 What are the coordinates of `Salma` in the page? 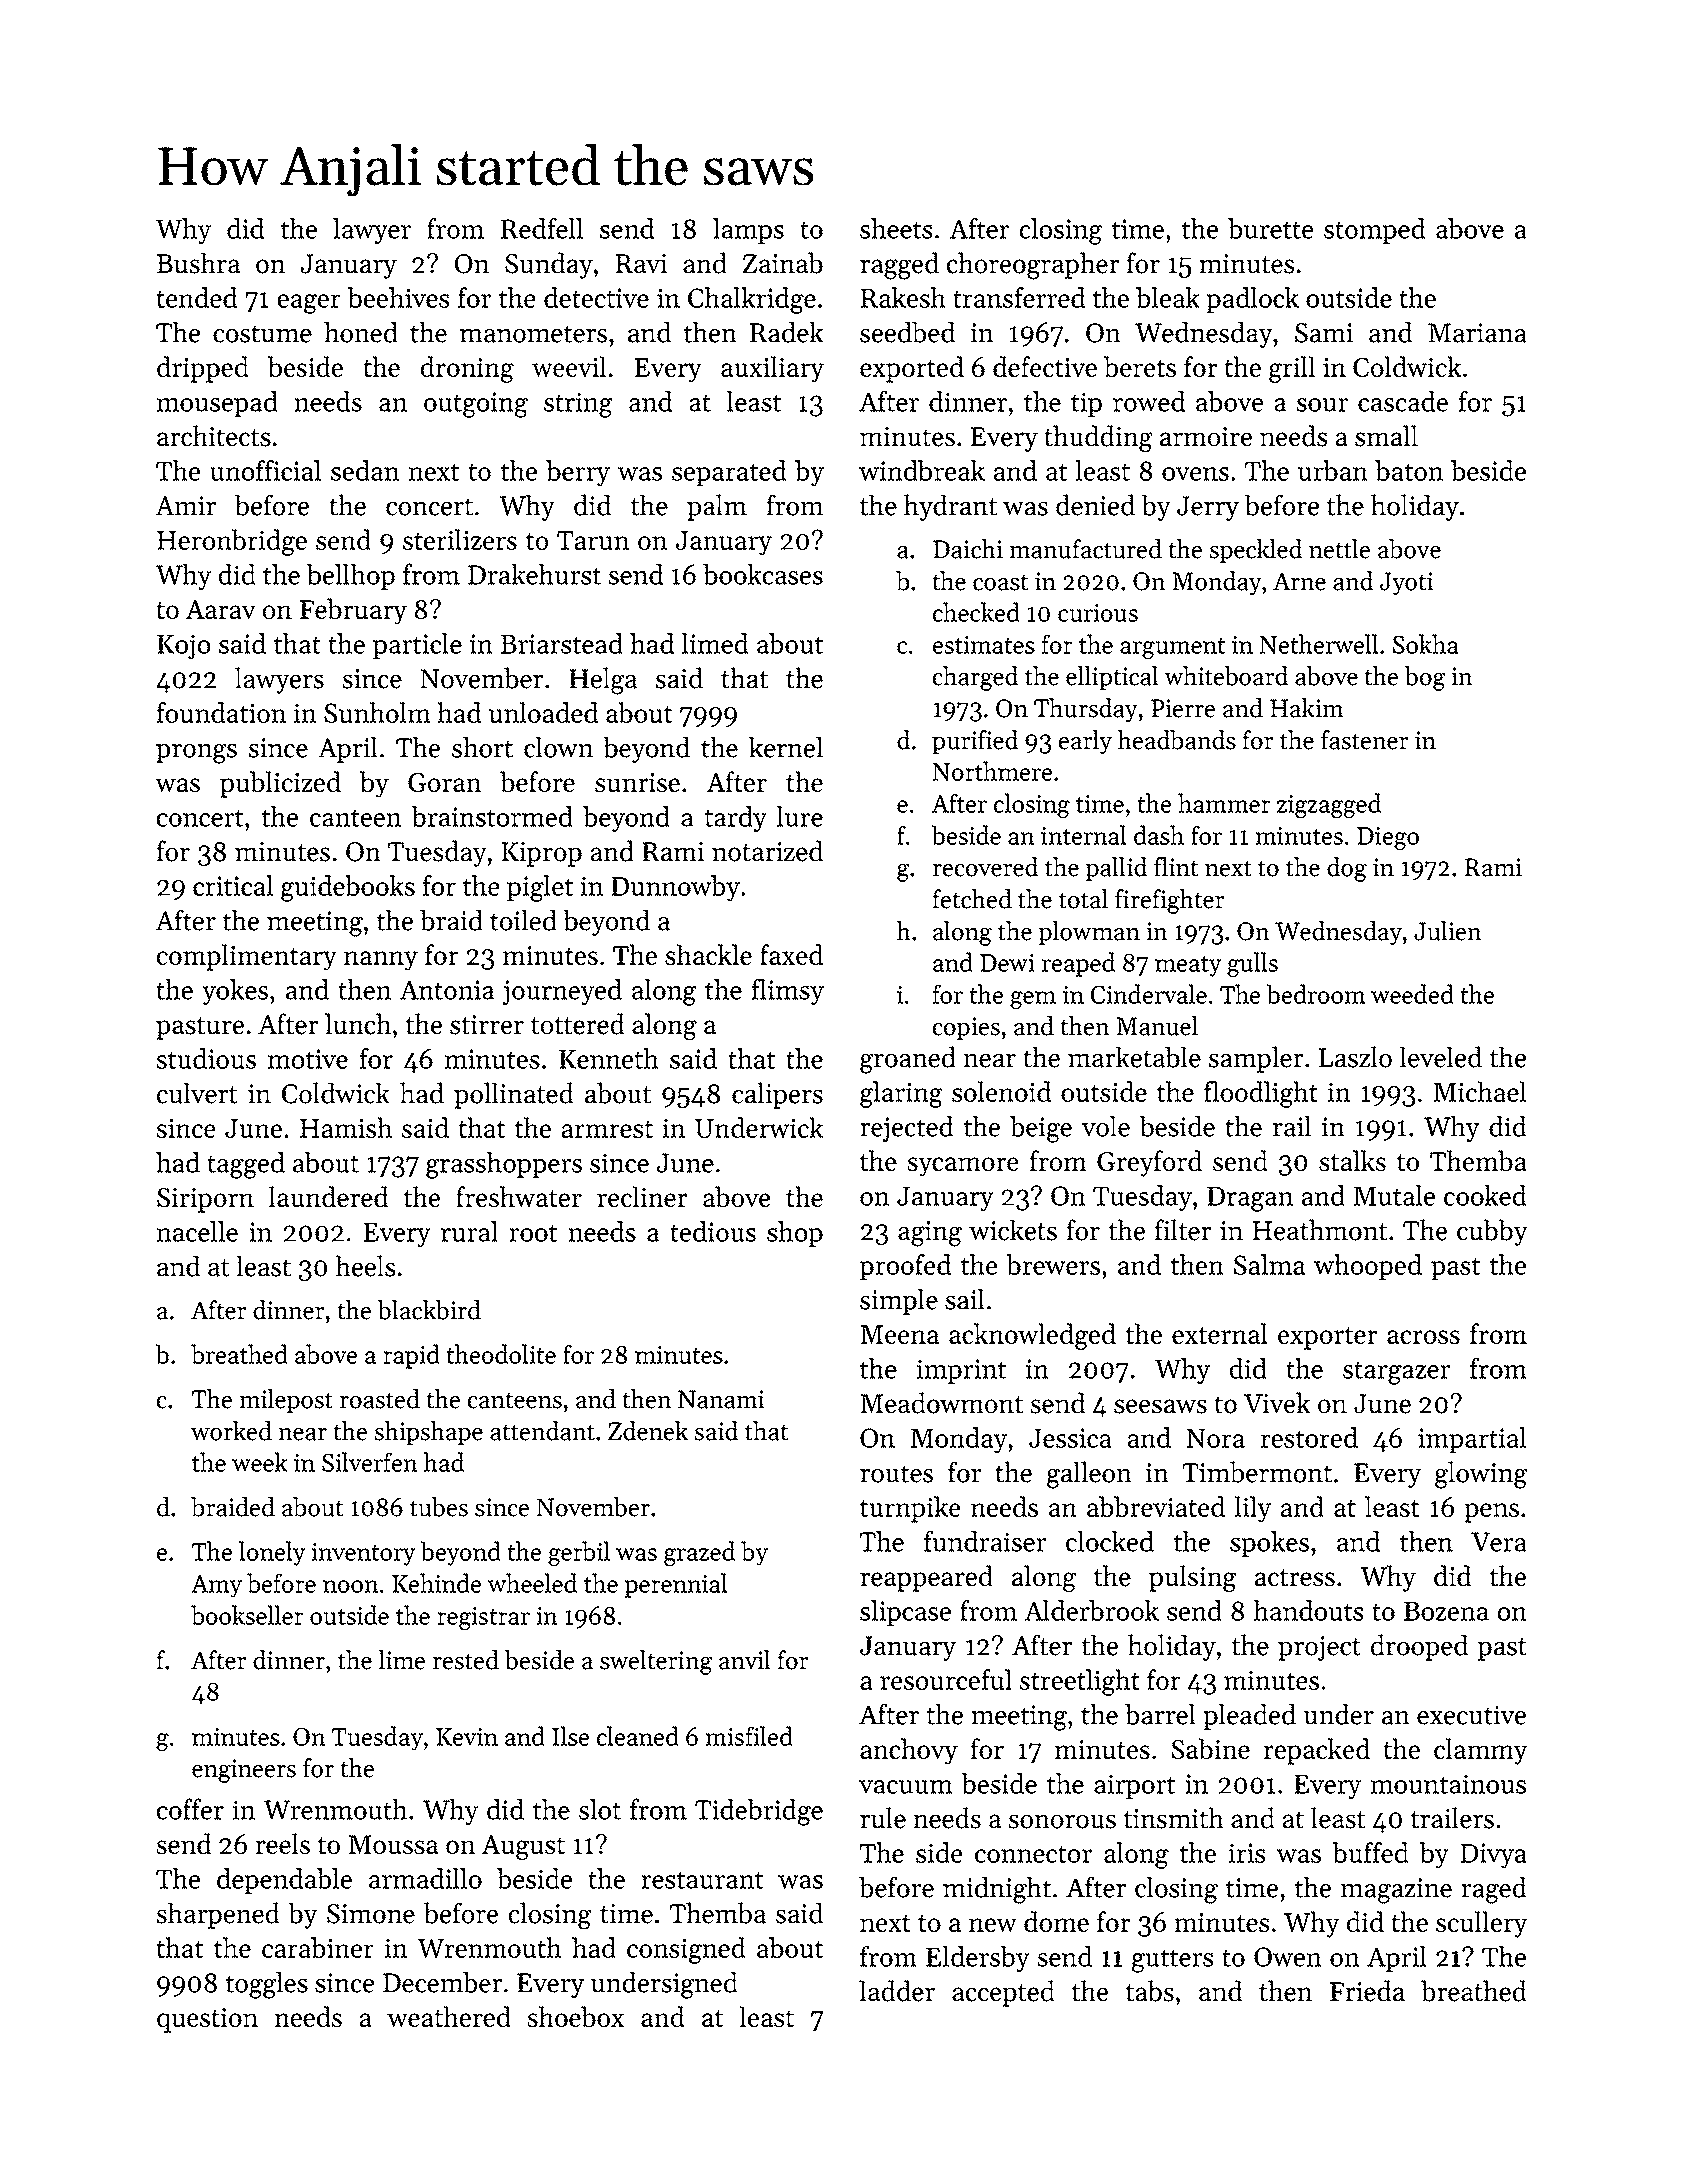 It's located at (1269, 1264).
